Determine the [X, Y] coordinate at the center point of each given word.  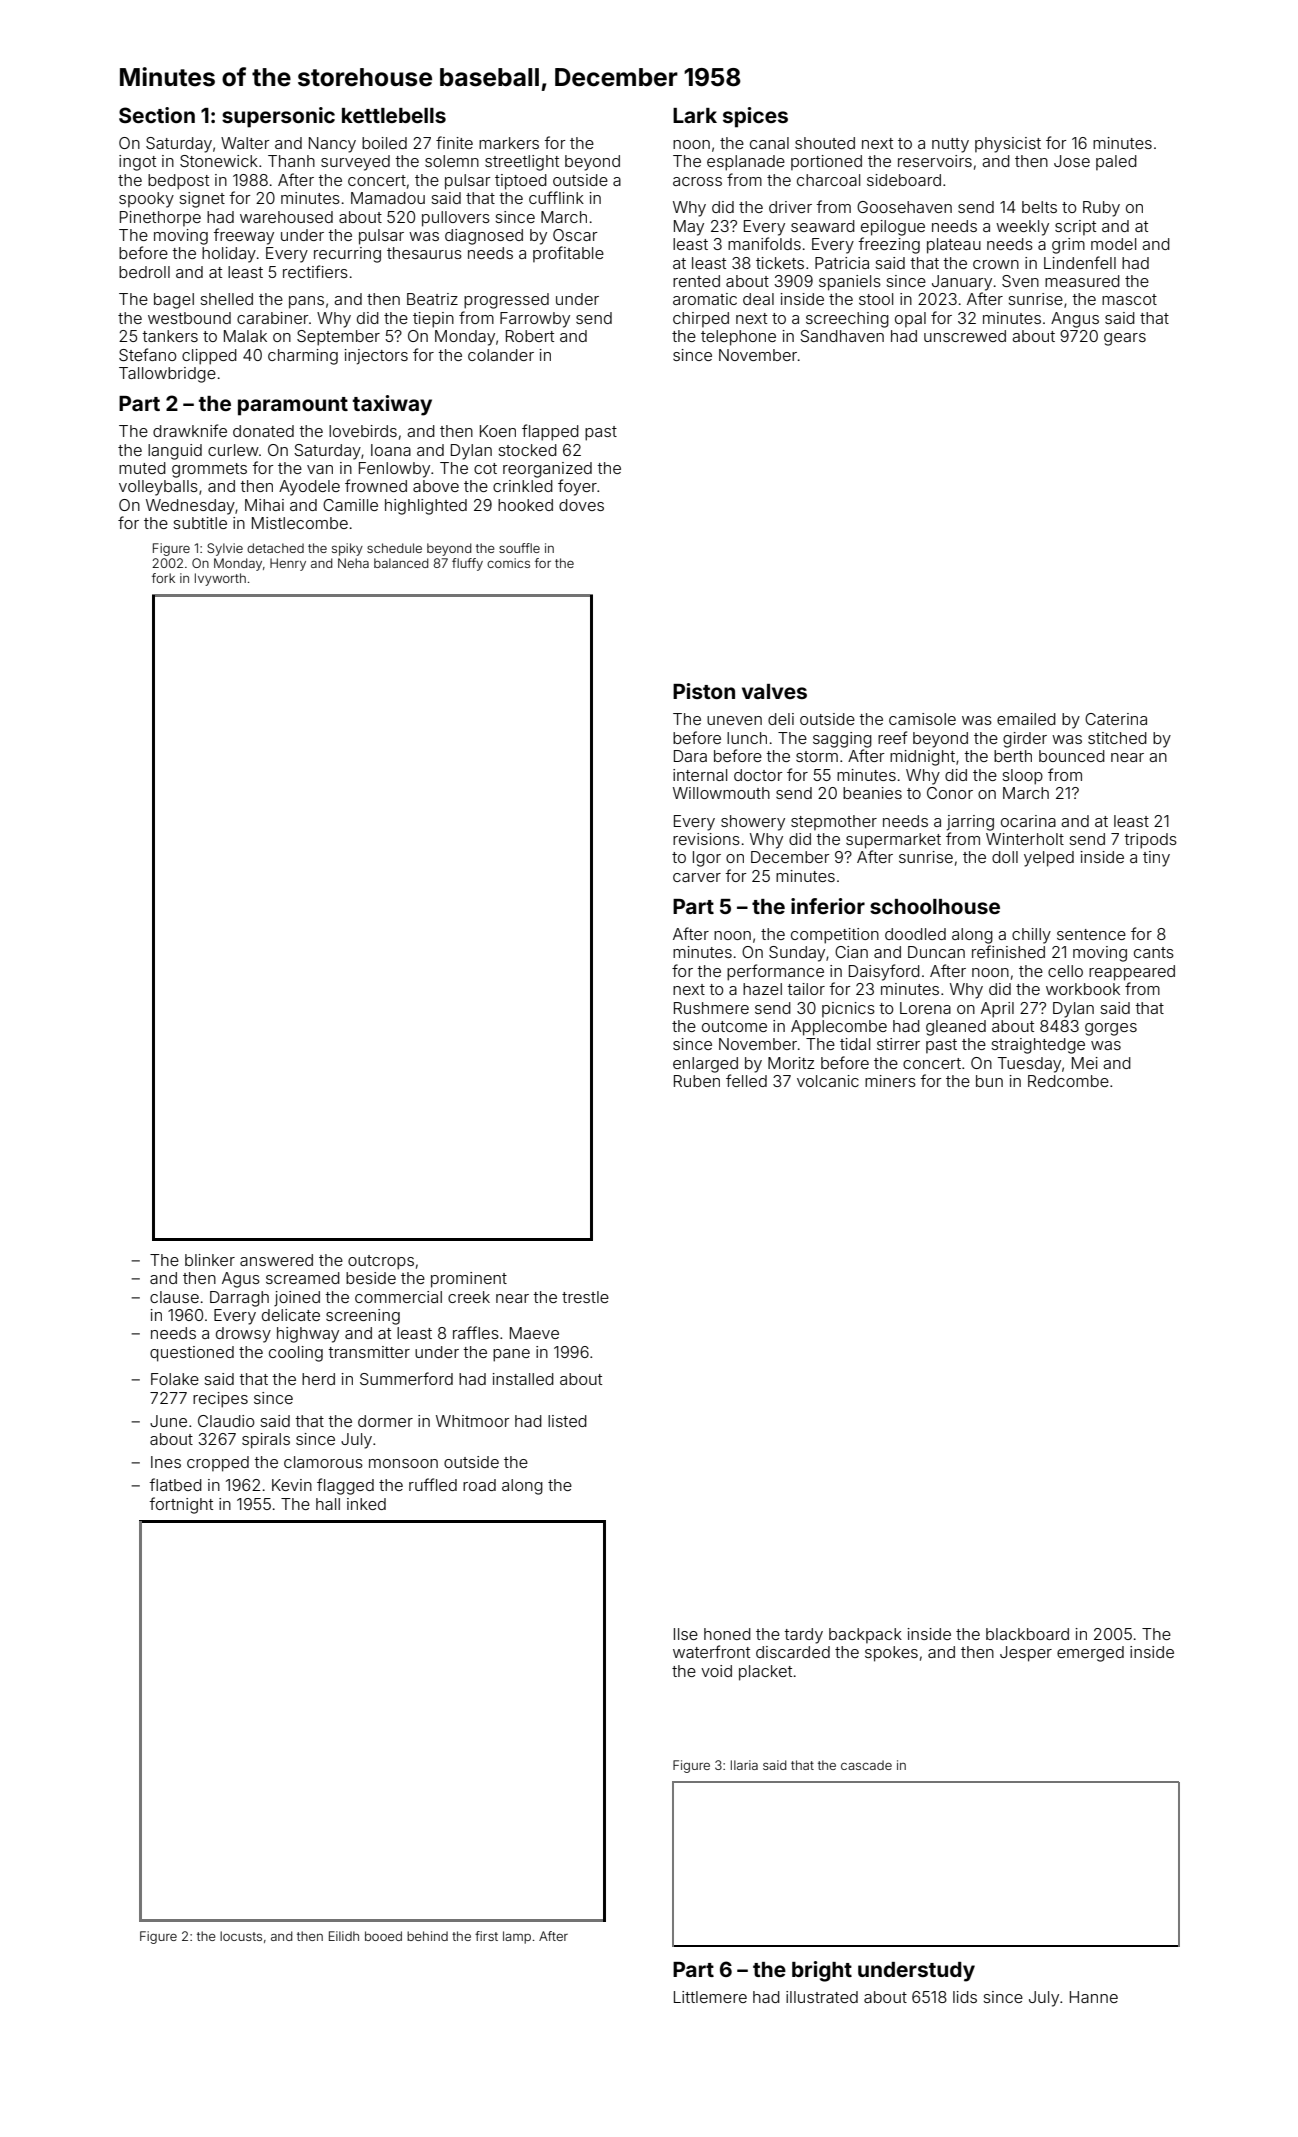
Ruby [1101, 209]
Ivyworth [220, 579]
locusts [241, 1936]
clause [174, 1297]
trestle [585, 1297]
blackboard [1027, 1634]
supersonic [278, 117]
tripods [1150, 841]
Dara [690, 756]
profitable [568, 254]
